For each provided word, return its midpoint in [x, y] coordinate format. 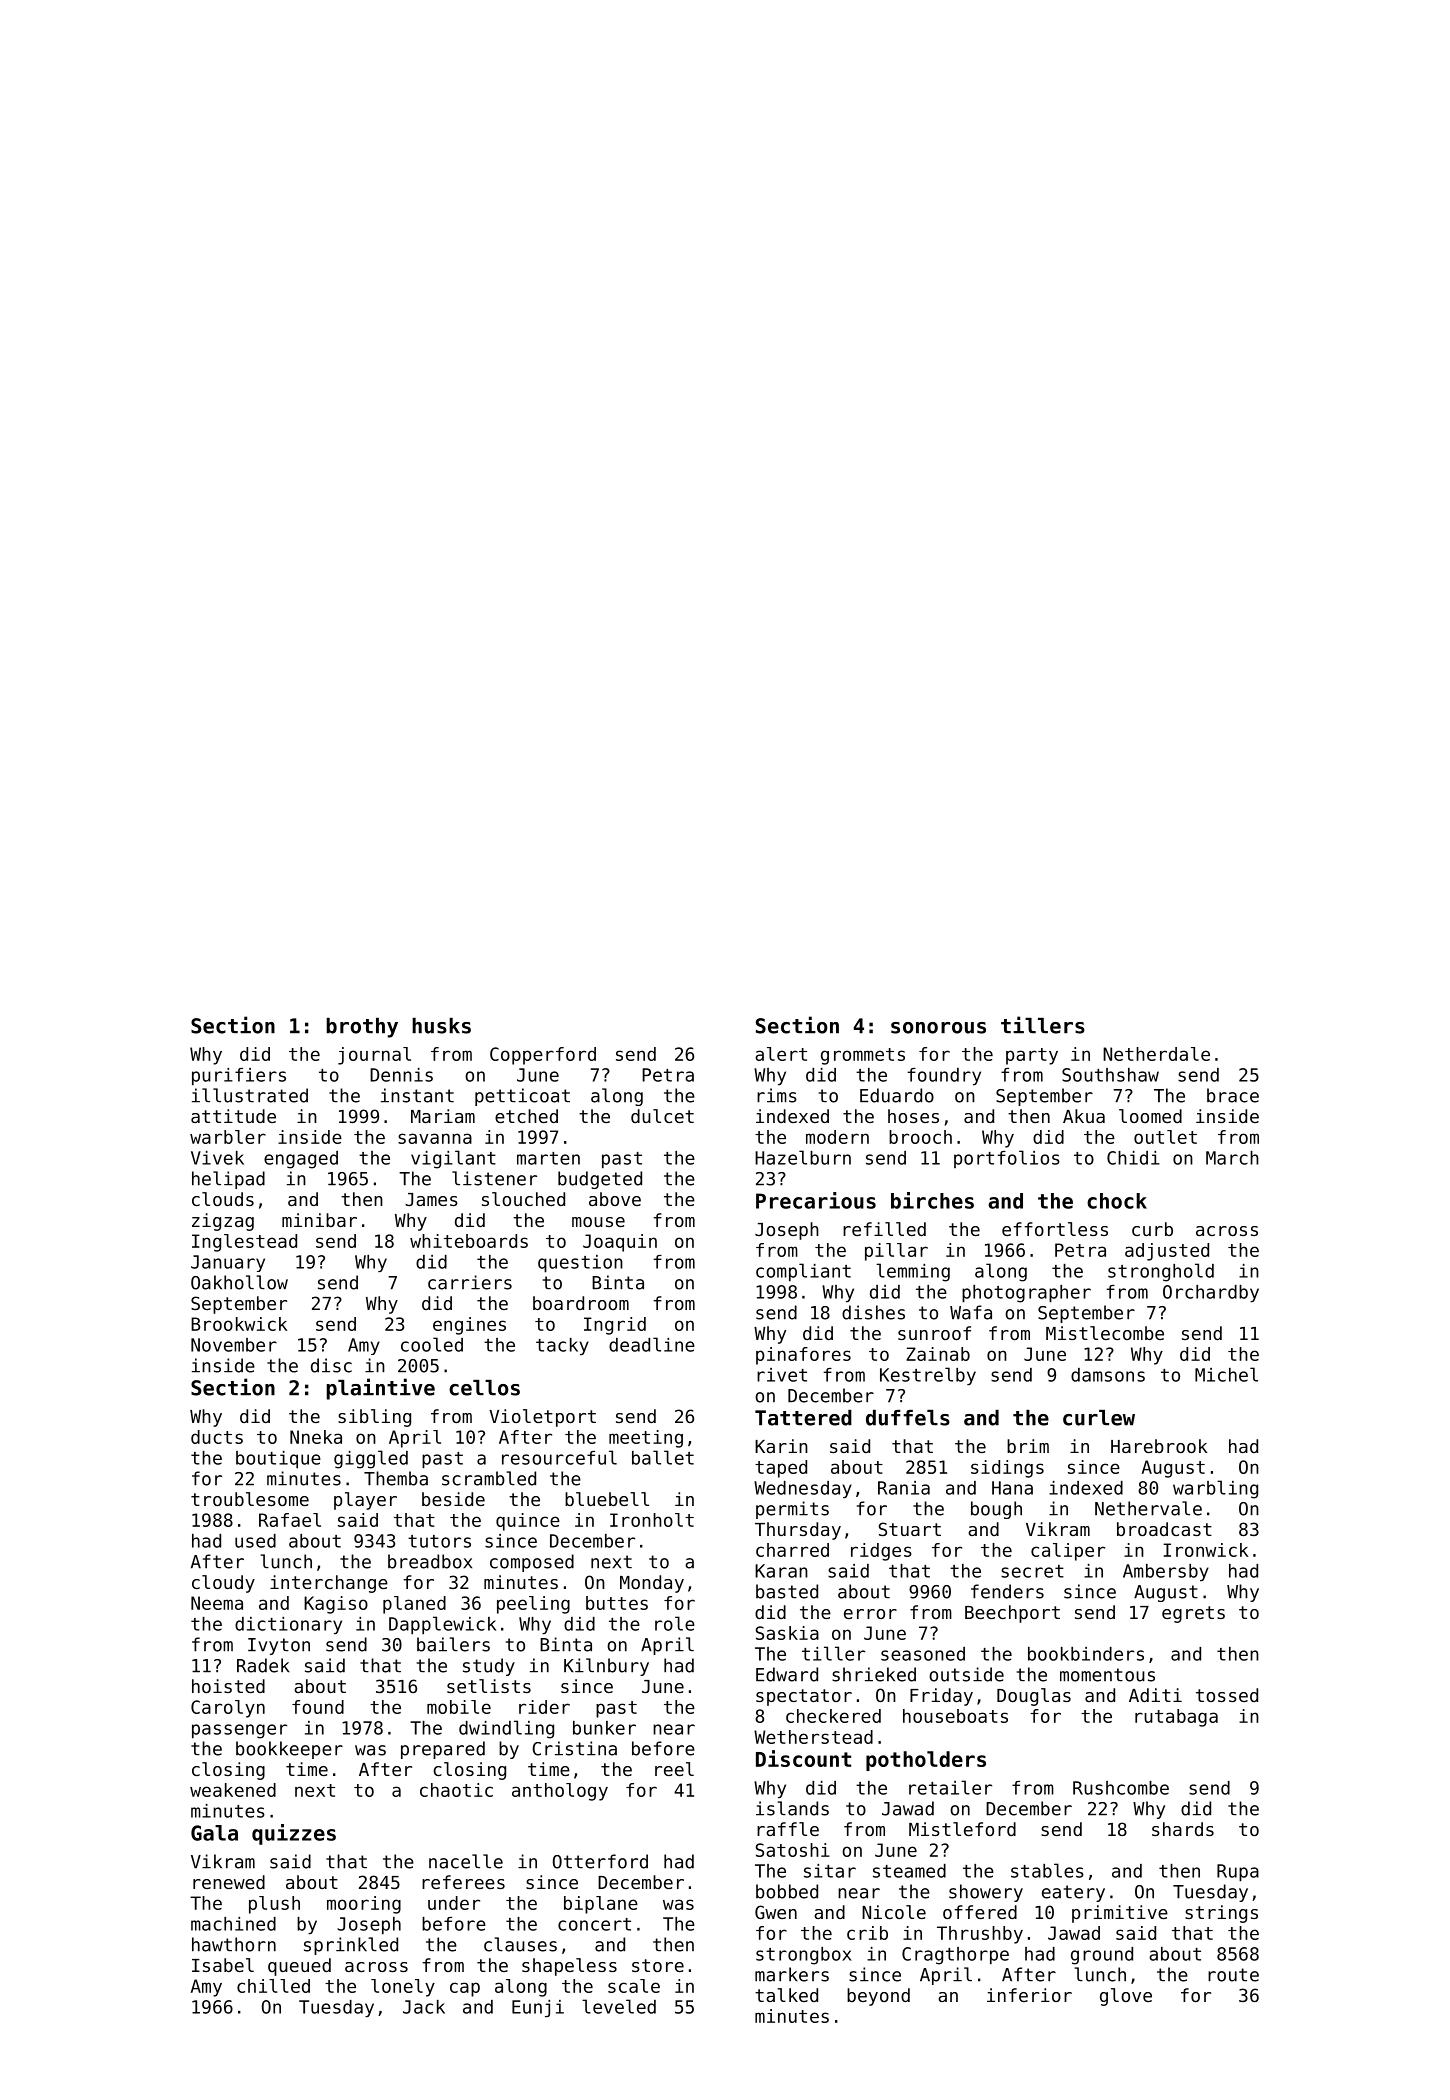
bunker [604, 1728]
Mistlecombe [1105, 1333]
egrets [1193, 1614]
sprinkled [351, 1946]
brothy [362, 1028]
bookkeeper [289, 1750]
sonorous [938, 1028]
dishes [873, 1312]
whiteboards [469, 1241]
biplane [601, 1905]
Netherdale [1156, 1054]
